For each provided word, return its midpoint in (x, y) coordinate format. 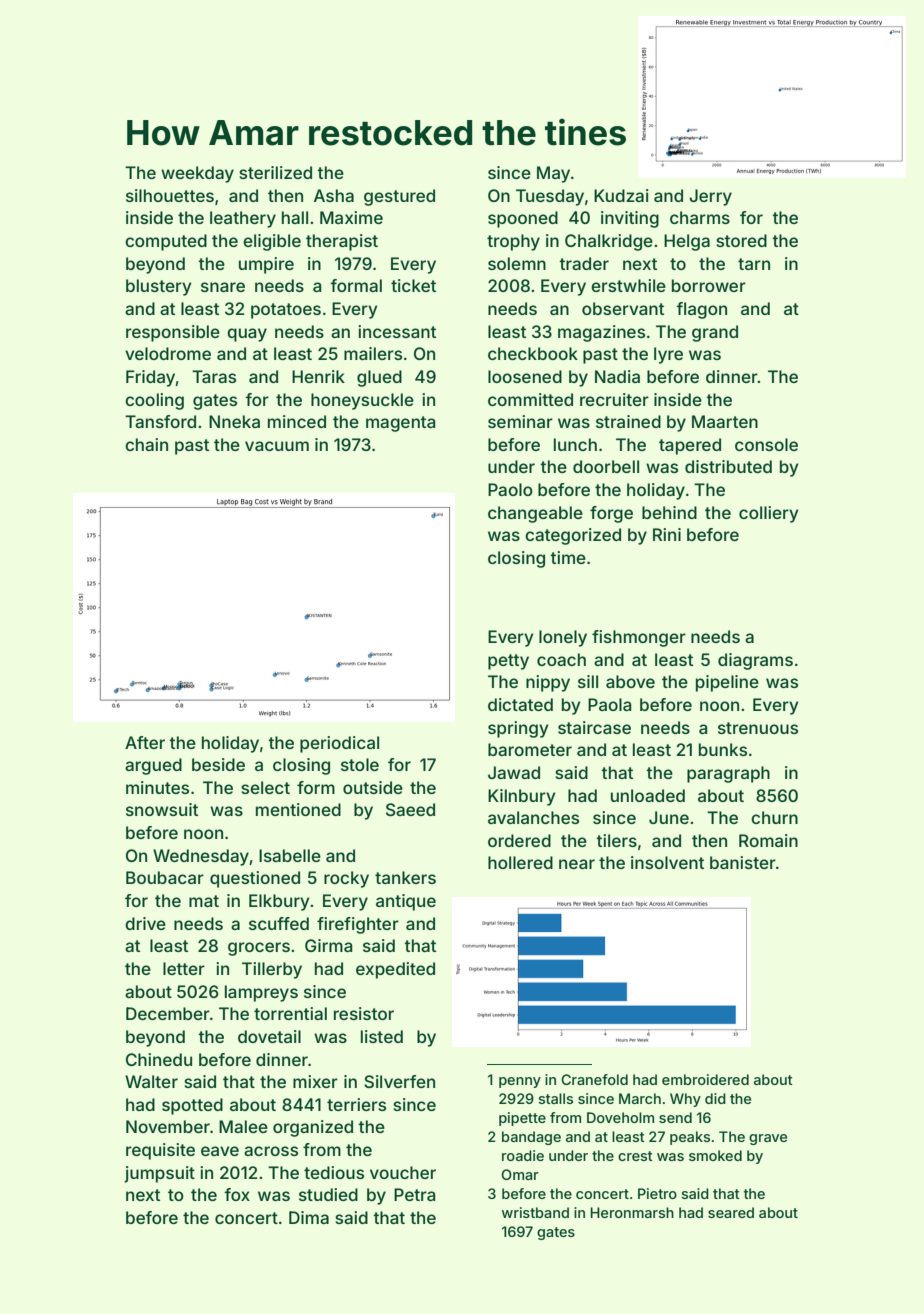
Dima (309, 1217)
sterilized (275, 172)
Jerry (710, 197)
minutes (157, 787)
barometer (530, 749)
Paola (610, 704)
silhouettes (170, 195)
